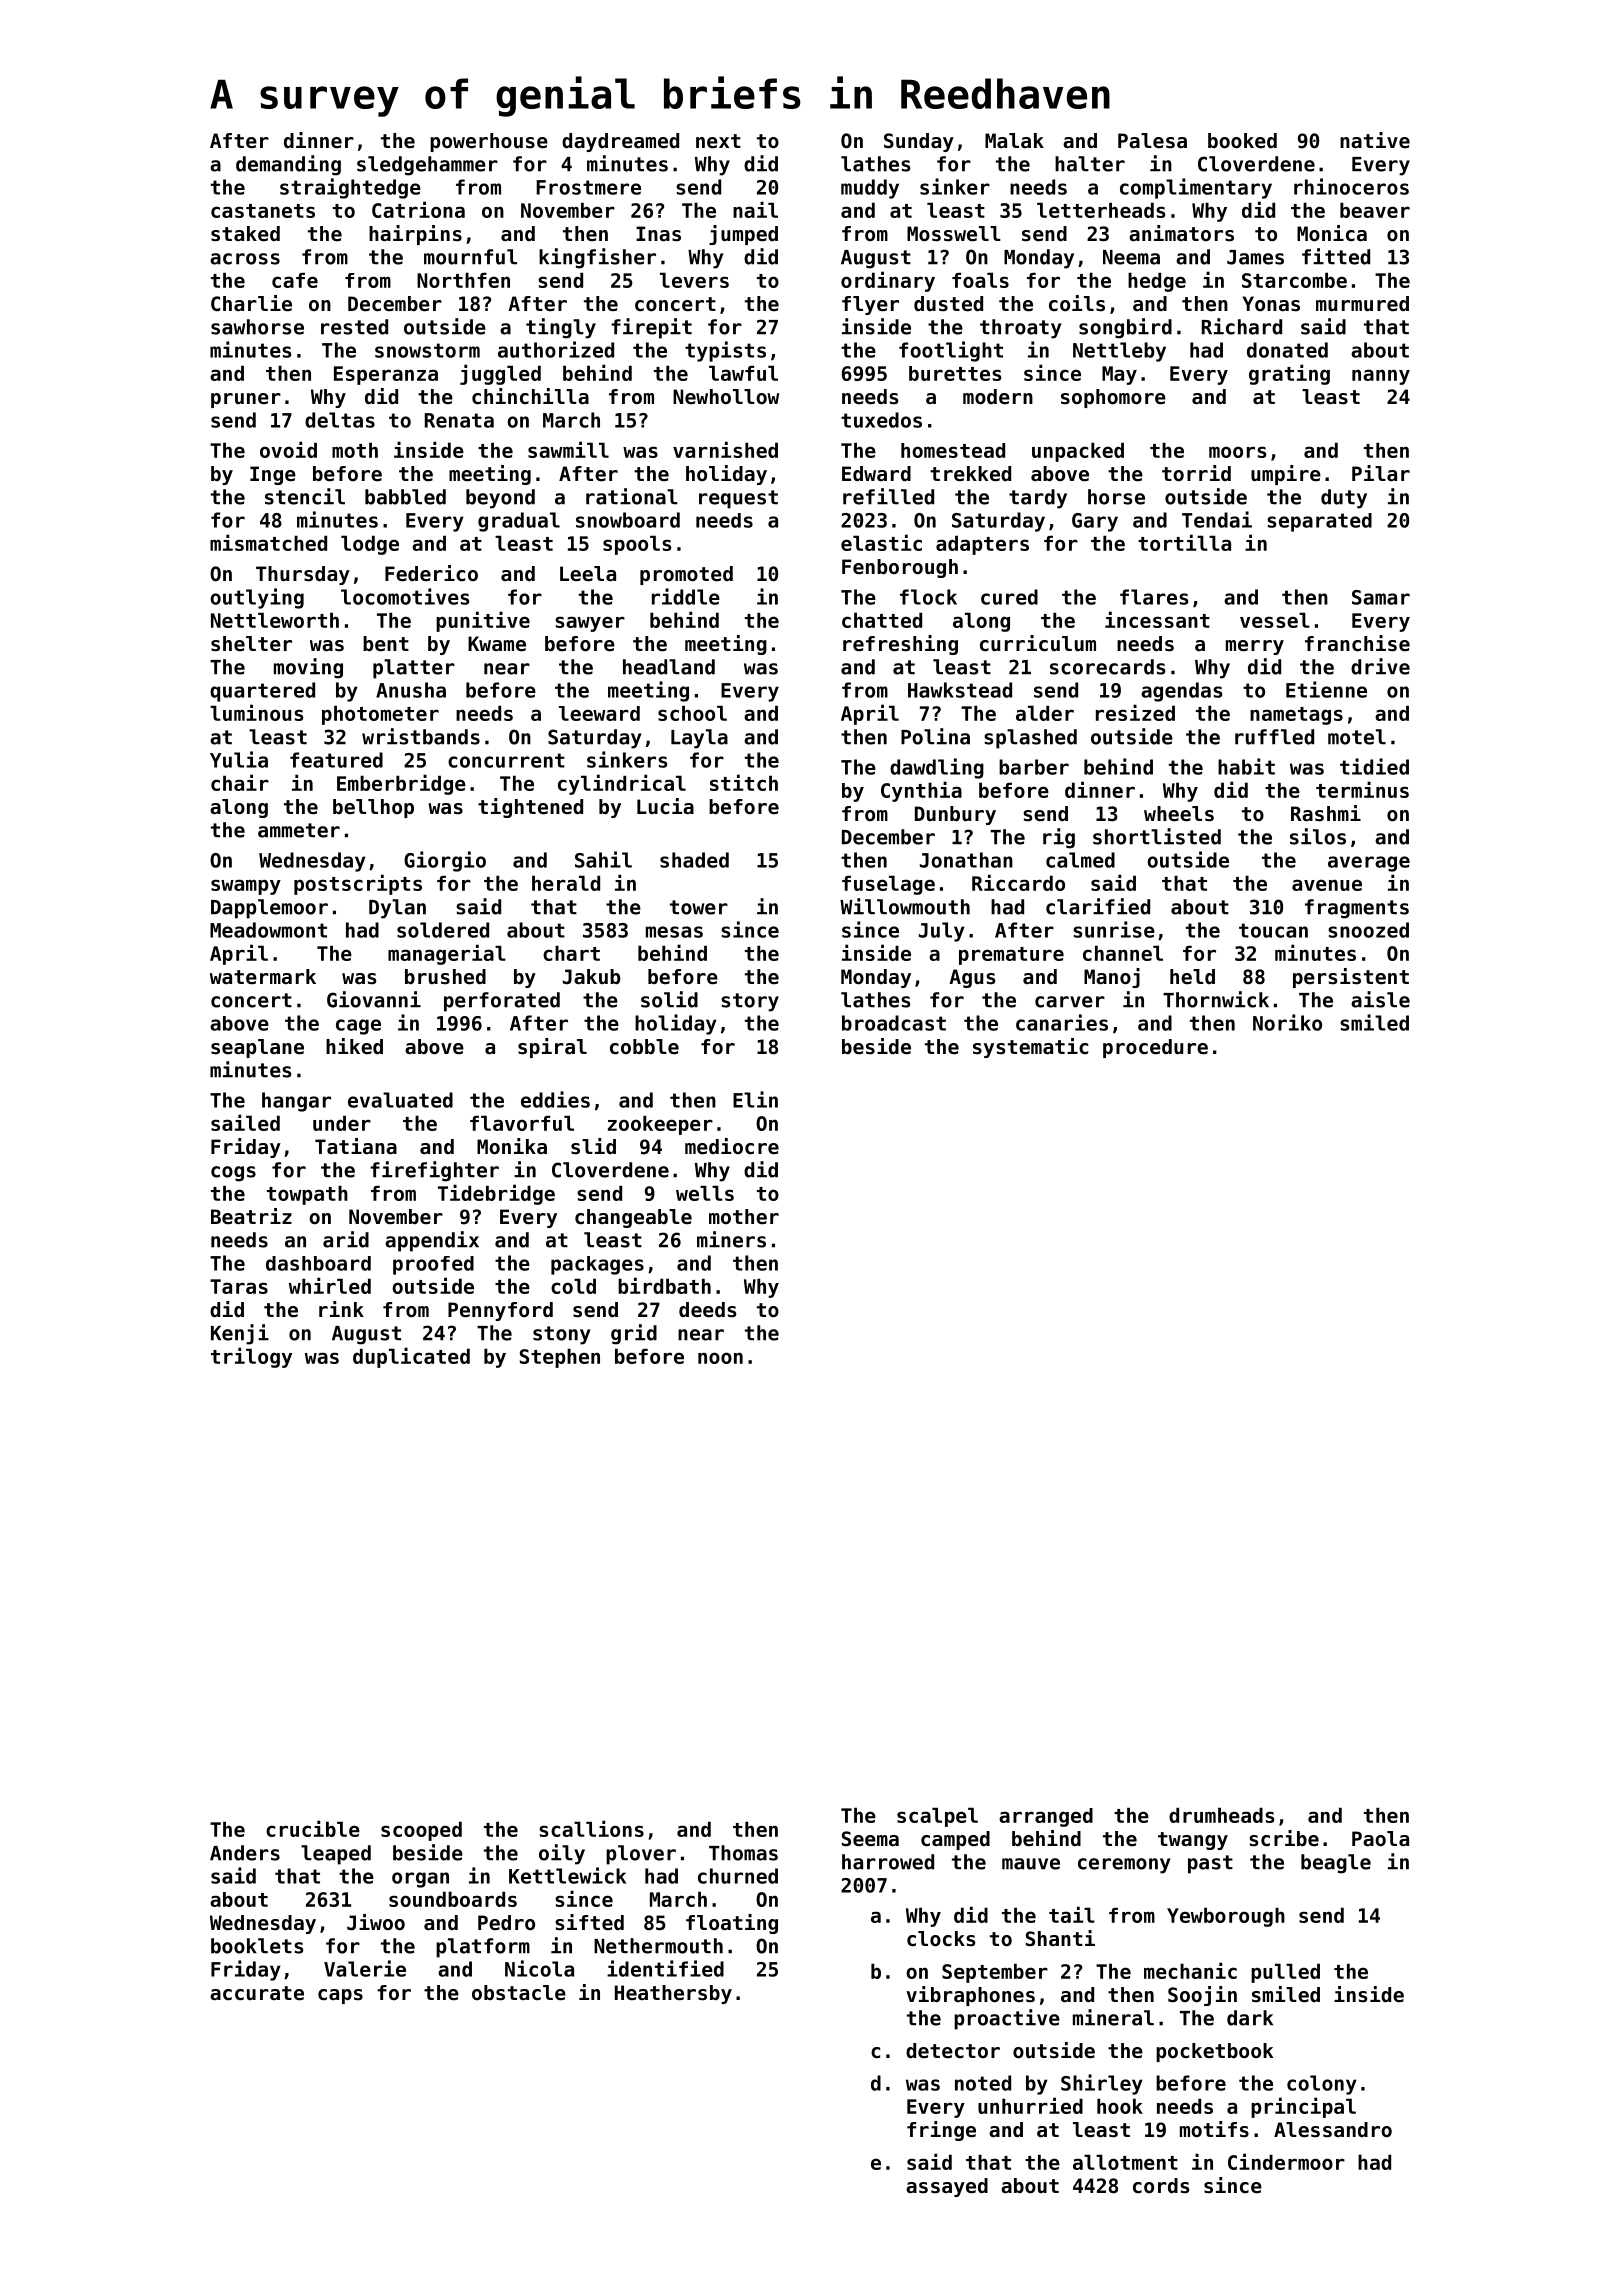  Describe the element at coordinates (1014, 141) in the image. I see `Malak` at that location.
